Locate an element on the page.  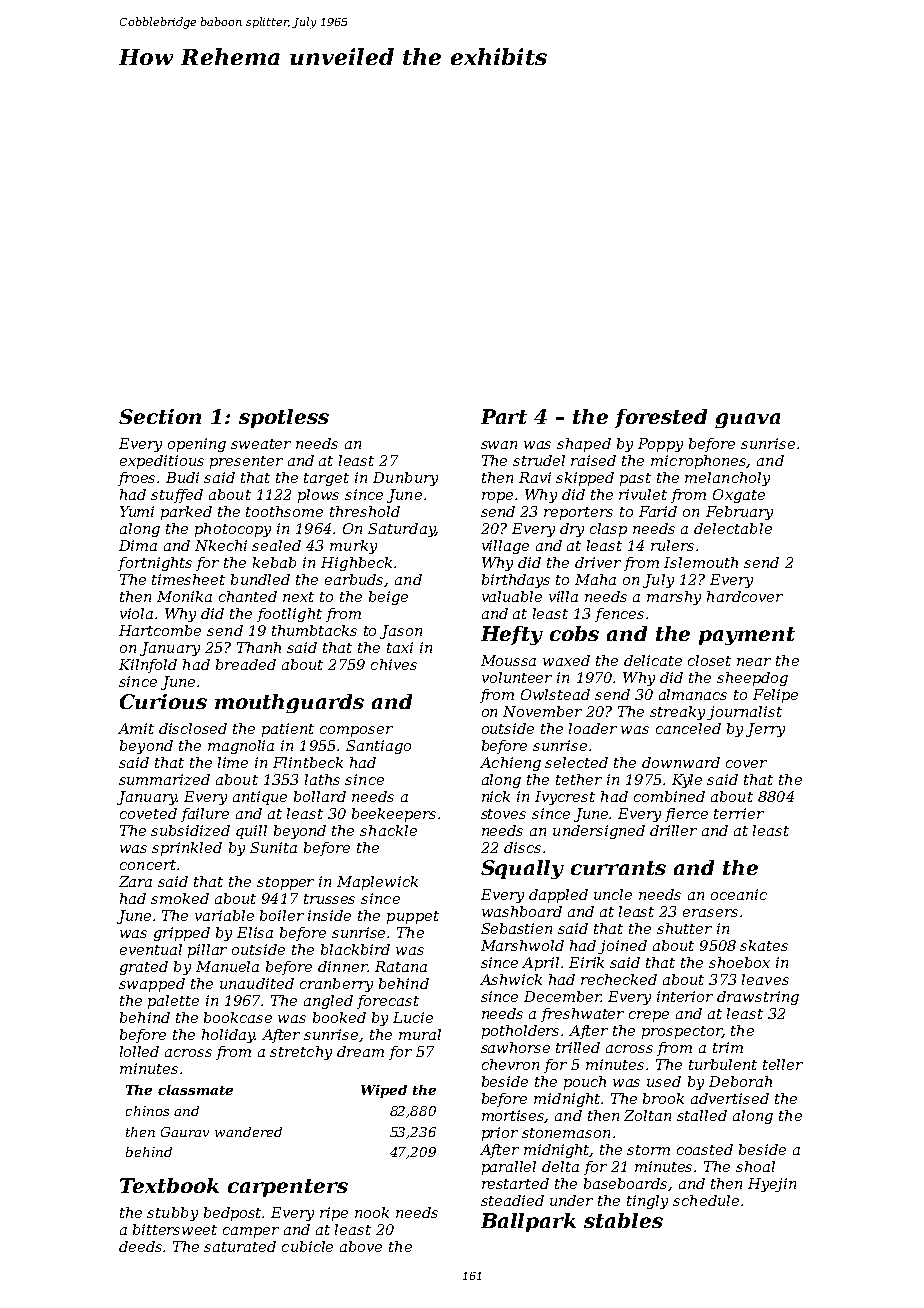
photocopy is located at coordinates (233, 530).
